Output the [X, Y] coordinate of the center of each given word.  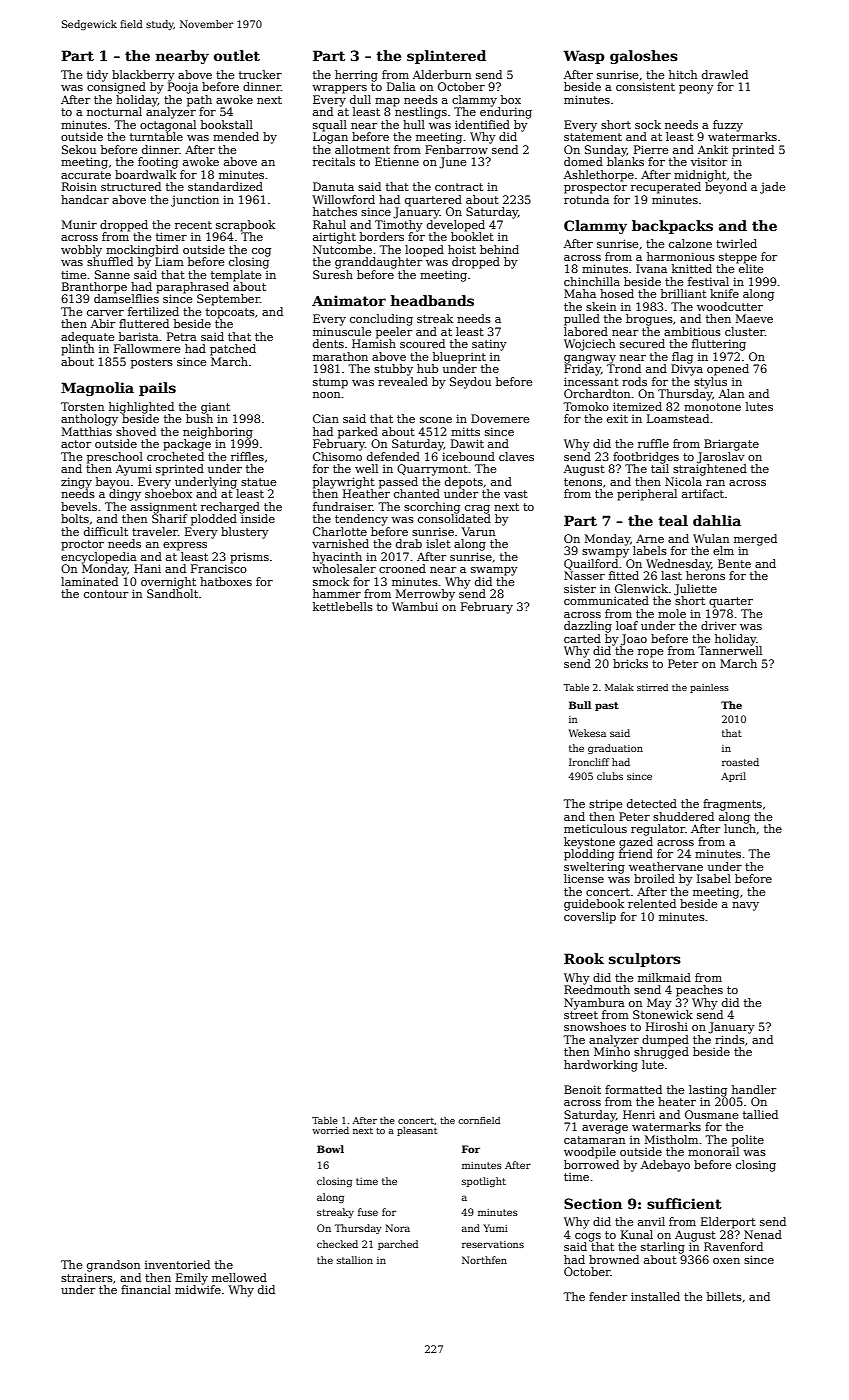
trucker [260, 74]
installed [655, 1296]
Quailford [591, 564]
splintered [446, 57]
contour [106, 594]
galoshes [644, 57]
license [584, 878]
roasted [740, 762]
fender [608, 1296]
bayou [113, 483]
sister [580, 588]
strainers [87, 1277]
